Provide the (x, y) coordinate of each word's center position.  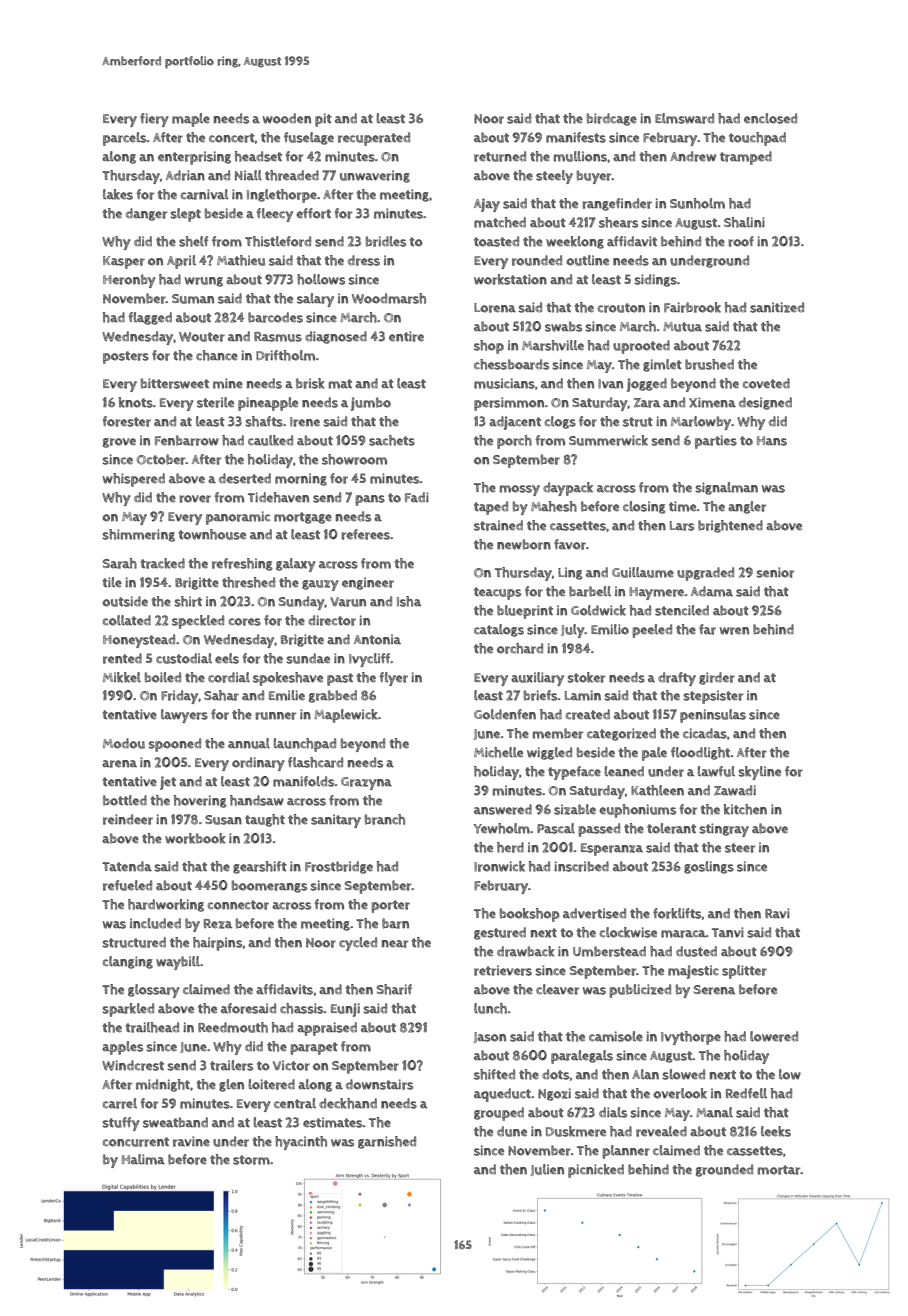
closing (644, 507)
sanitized (777, 307)
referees (365, 534)
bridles (385, 241)
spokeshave (288, 679)
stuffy (121, 1124)
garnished (387, 1142)
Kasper (124, 262)
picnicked (596, 1171)
